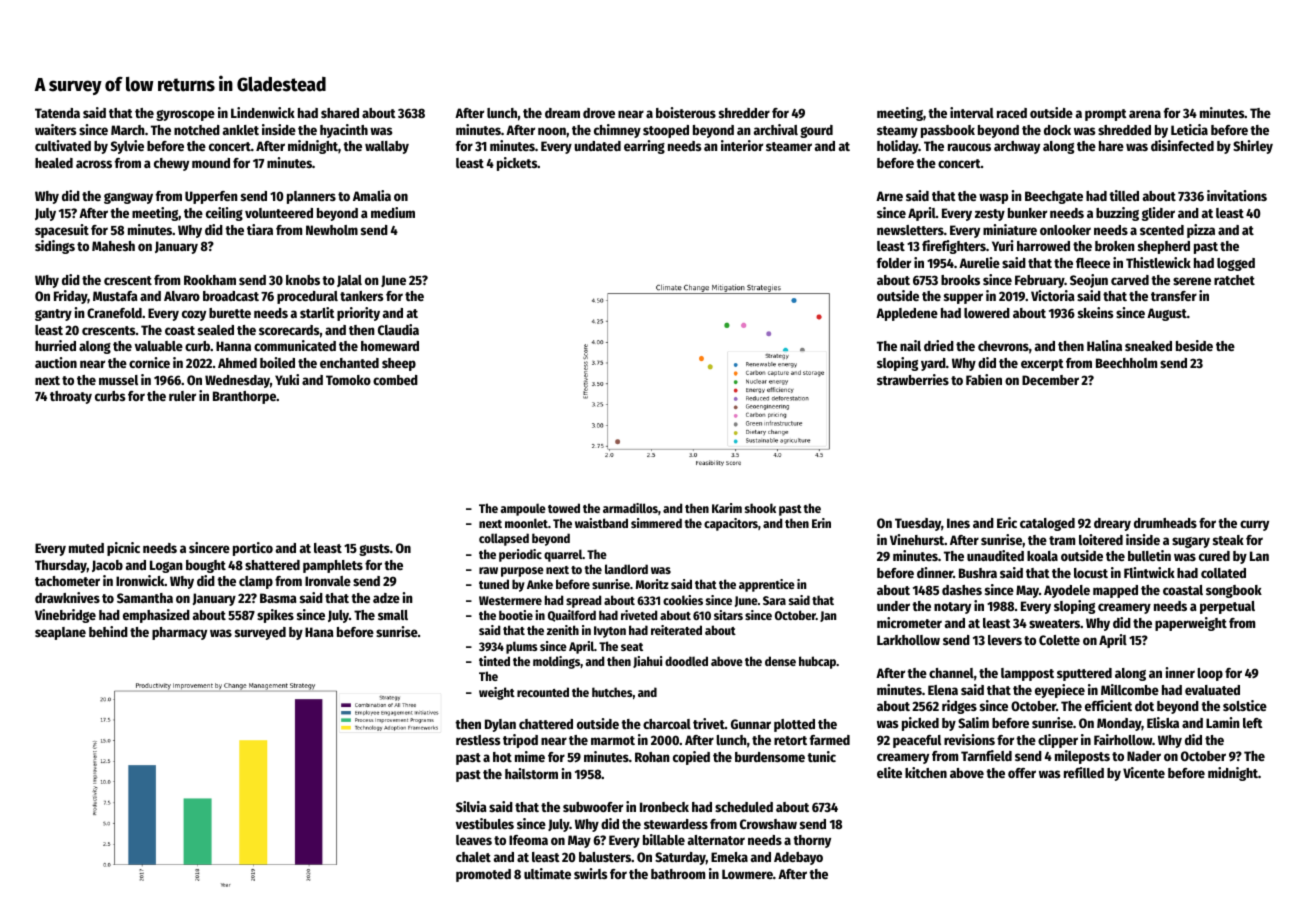 The image size is (1308, 924). I want to click on drumheads, so click(1165, 523).
